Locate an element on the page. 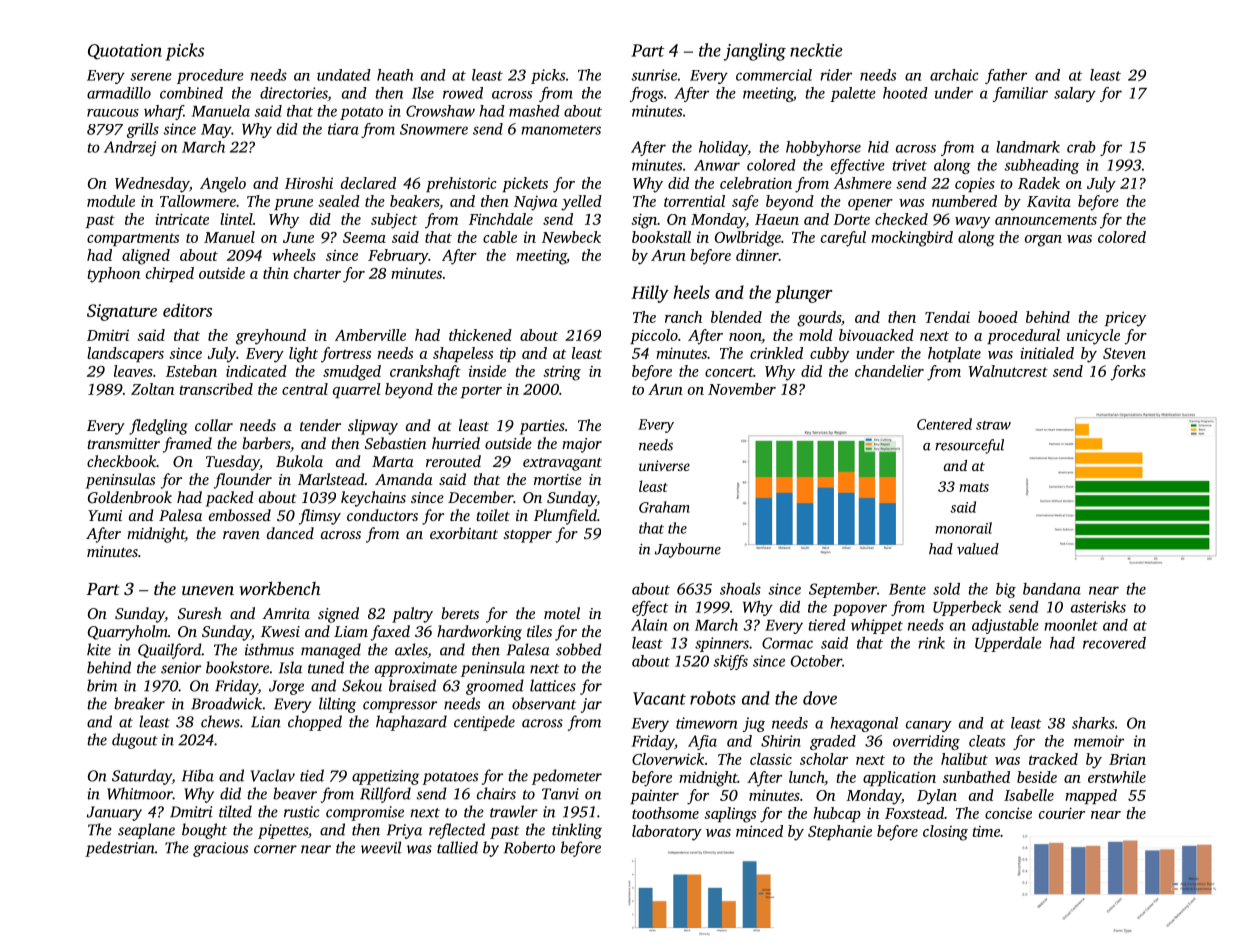 The height and width of the image is (952, 1233). Stephanie is located at coordinates (840, 832).
